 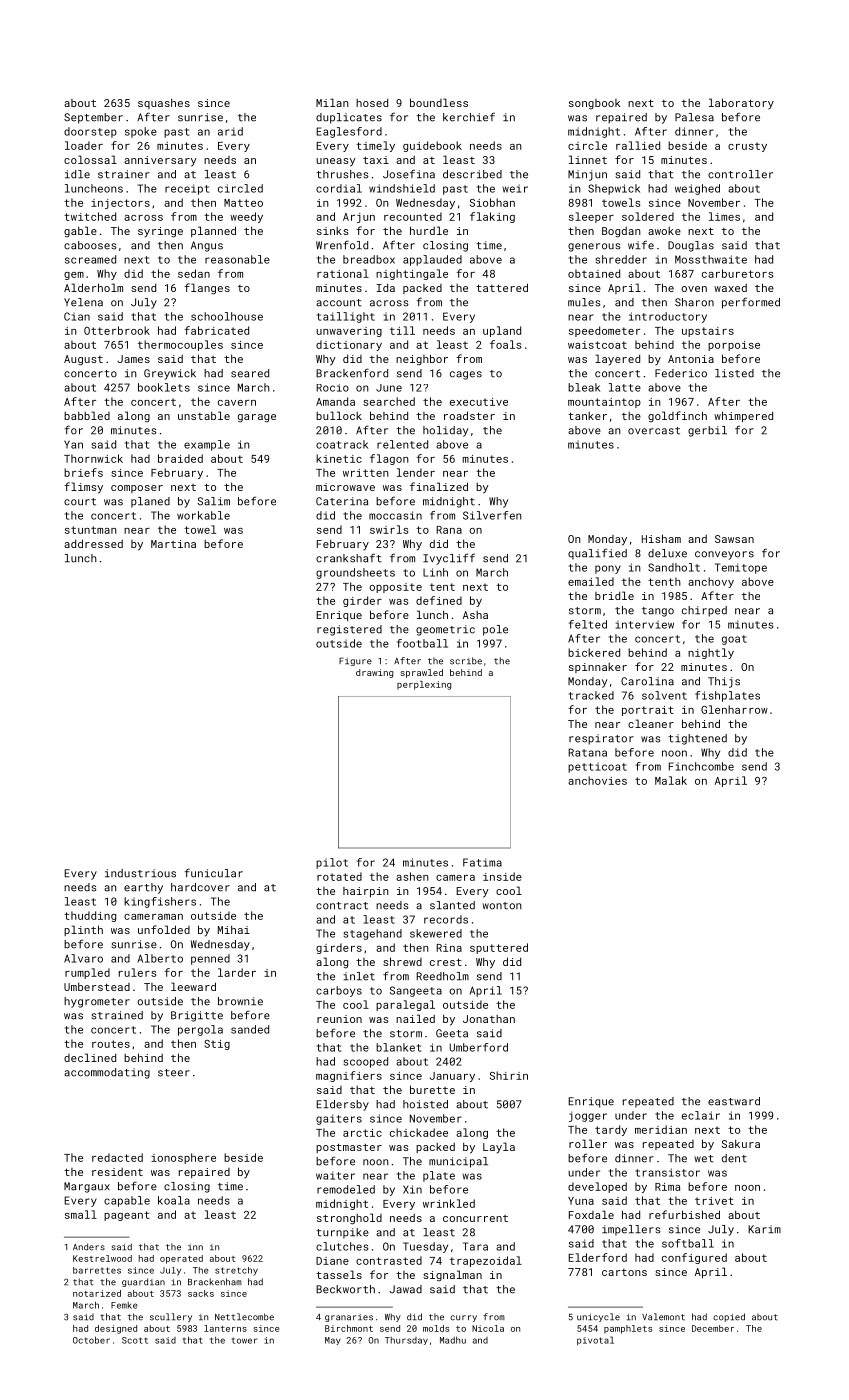 I want to click on eastward, so click(x=734, y=1101).
